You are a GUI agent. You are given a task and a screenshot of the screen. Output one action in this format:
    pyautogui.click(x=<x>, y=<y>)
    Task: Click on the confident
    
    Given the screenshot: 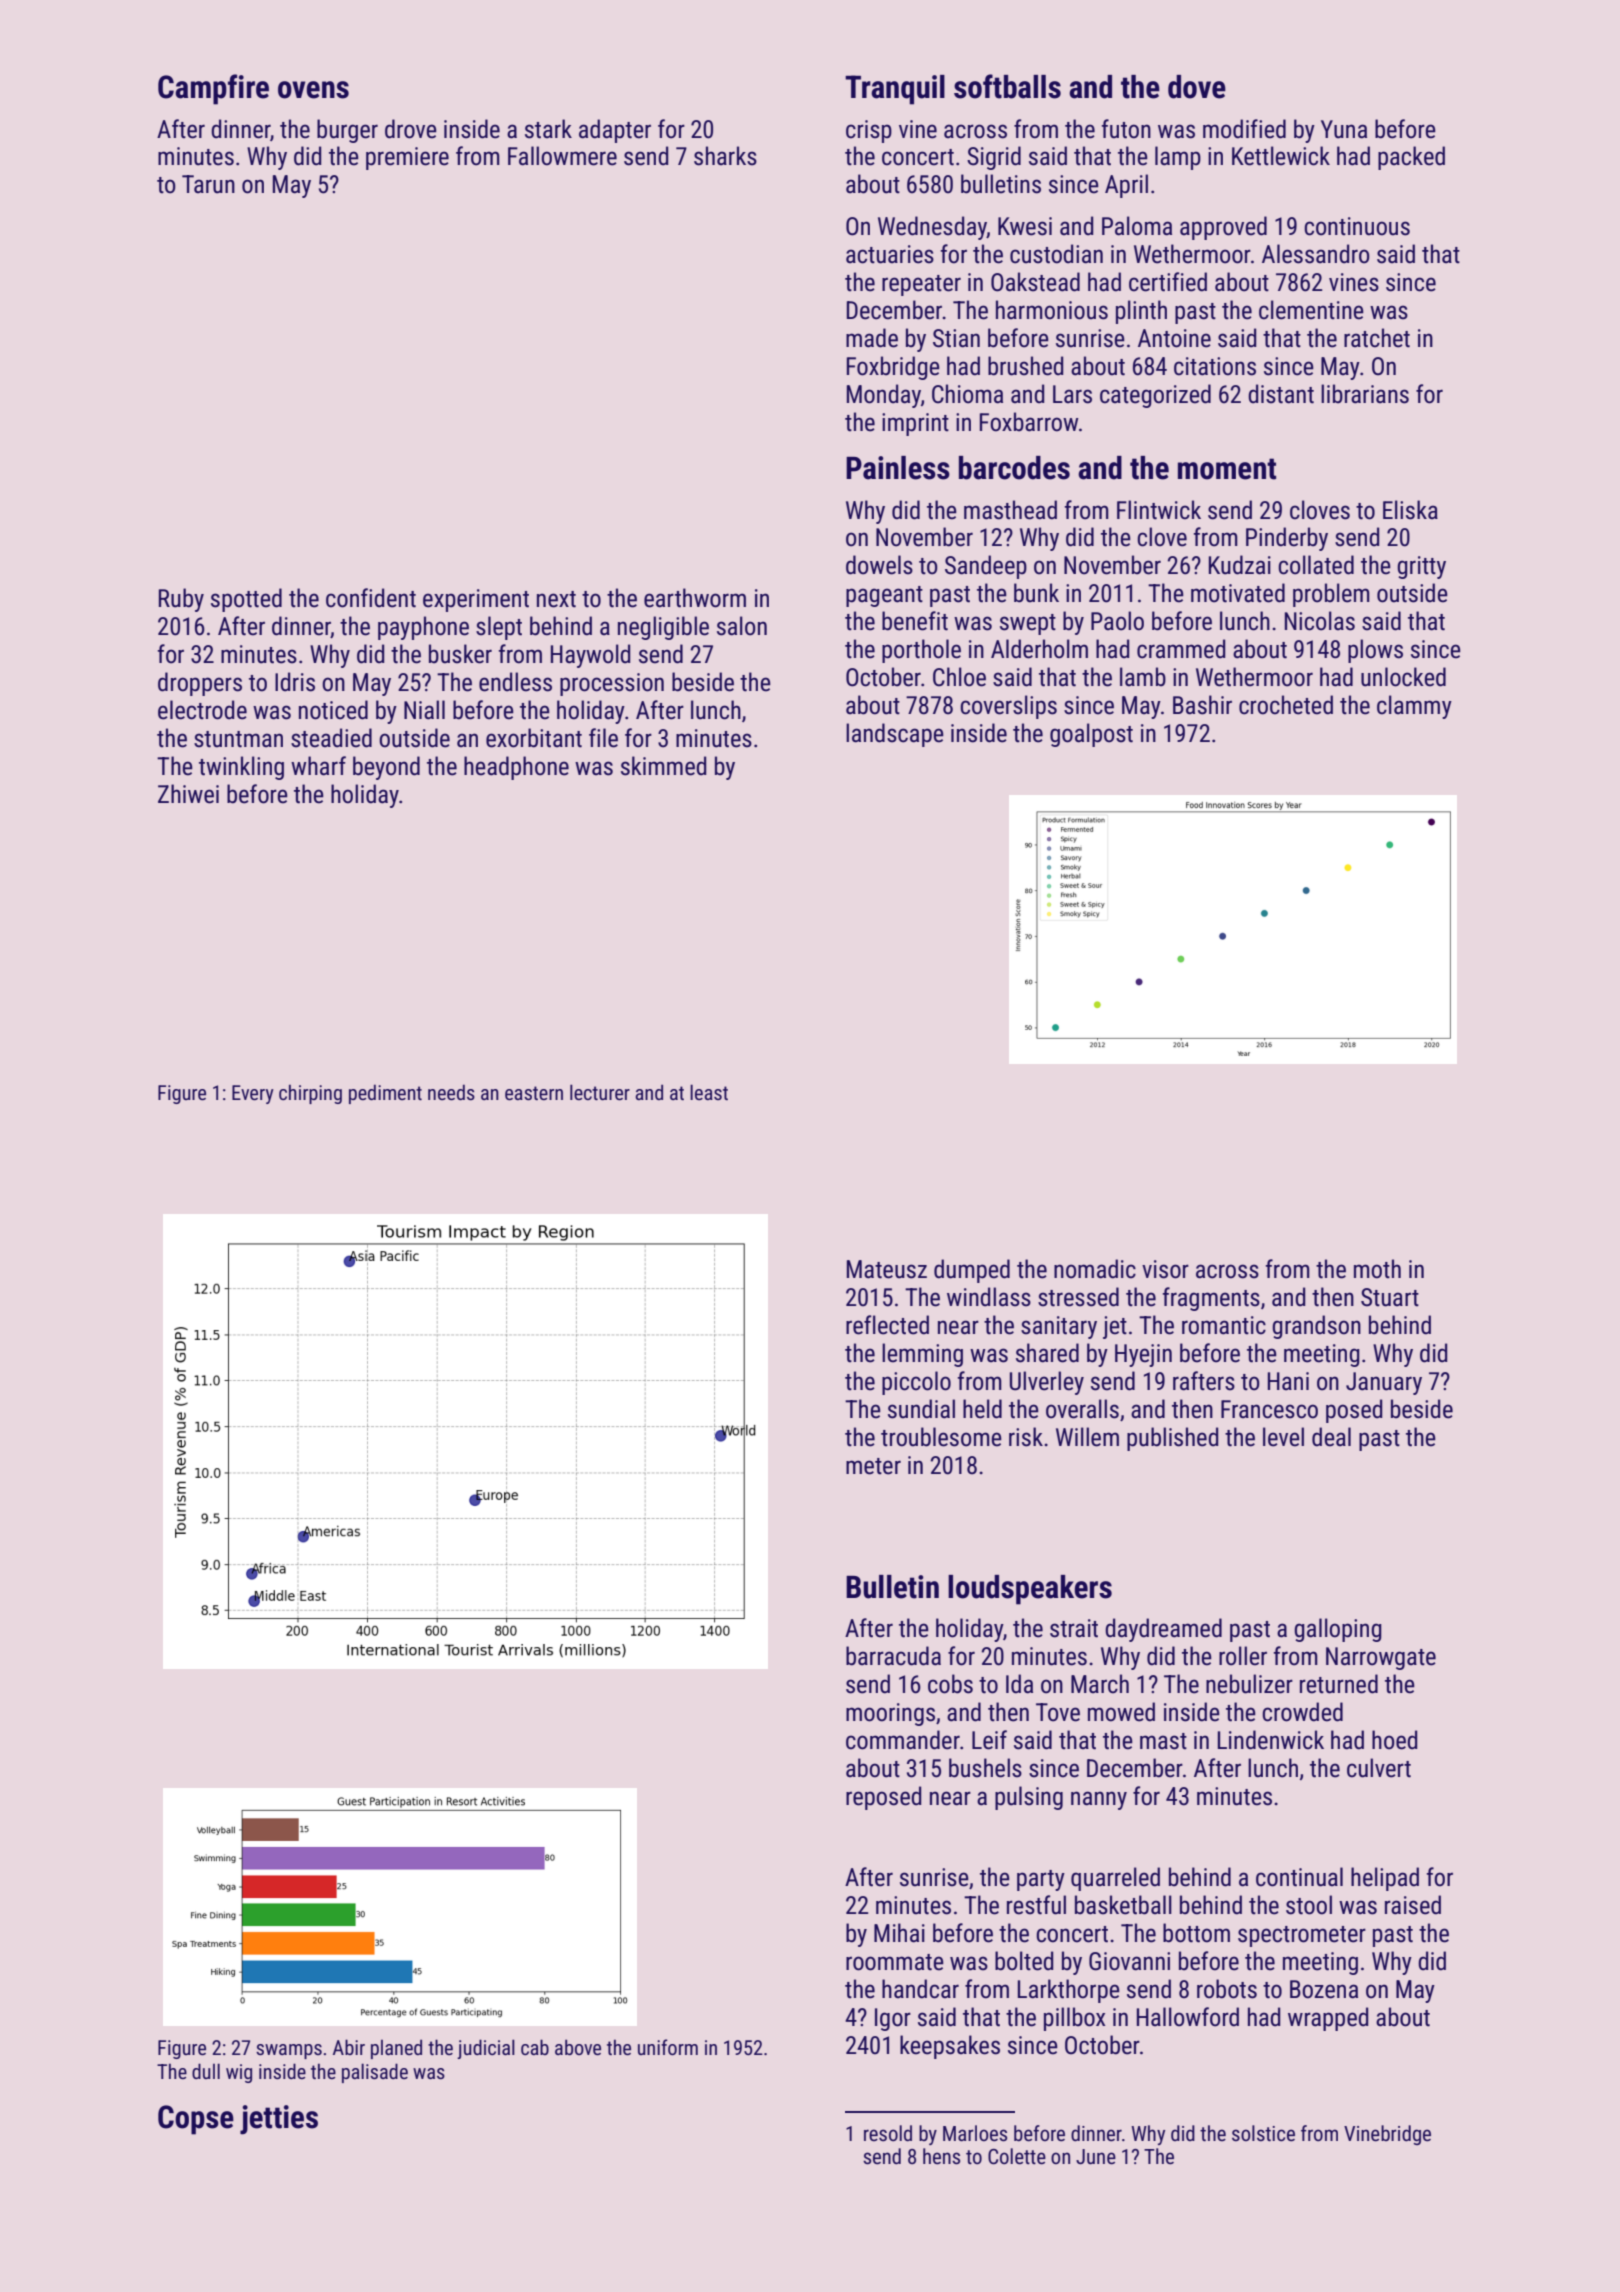 What is the action you would take?
    pyautogui.click(x=371, y=598)
